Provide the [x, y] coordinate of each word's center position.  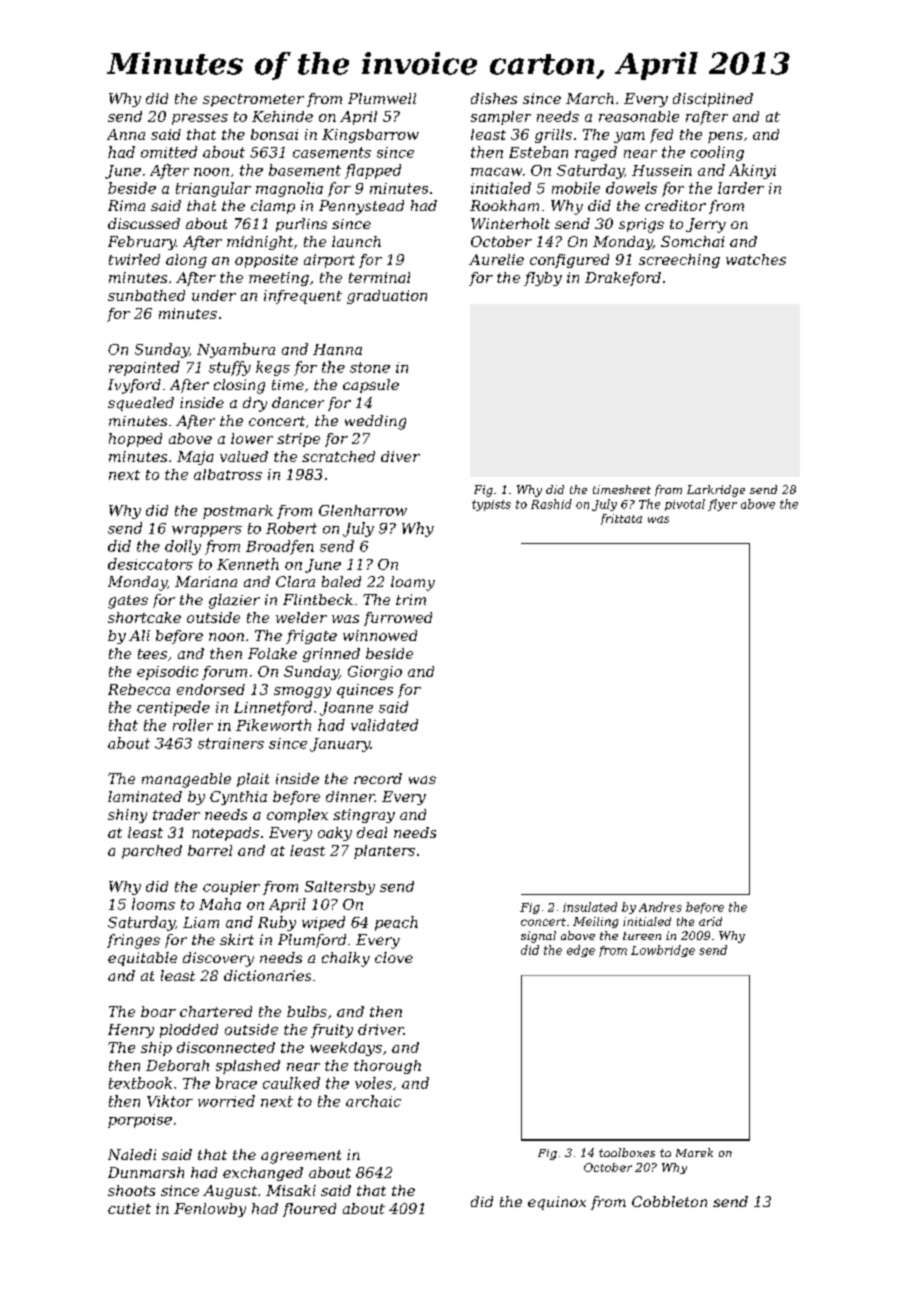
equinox [557, 1203]
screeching [679, 261]
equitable [142, 959]
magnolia [289, 189]
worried [226, 1101]
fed [661, 136]
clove [394, 957]
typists [491, 505]
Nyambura [236, 350]
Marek [694, 1152]
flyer [722, 505]
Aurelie [496, 259]
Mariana [206, 581]
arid [710, 921]
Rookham [504, 205]
